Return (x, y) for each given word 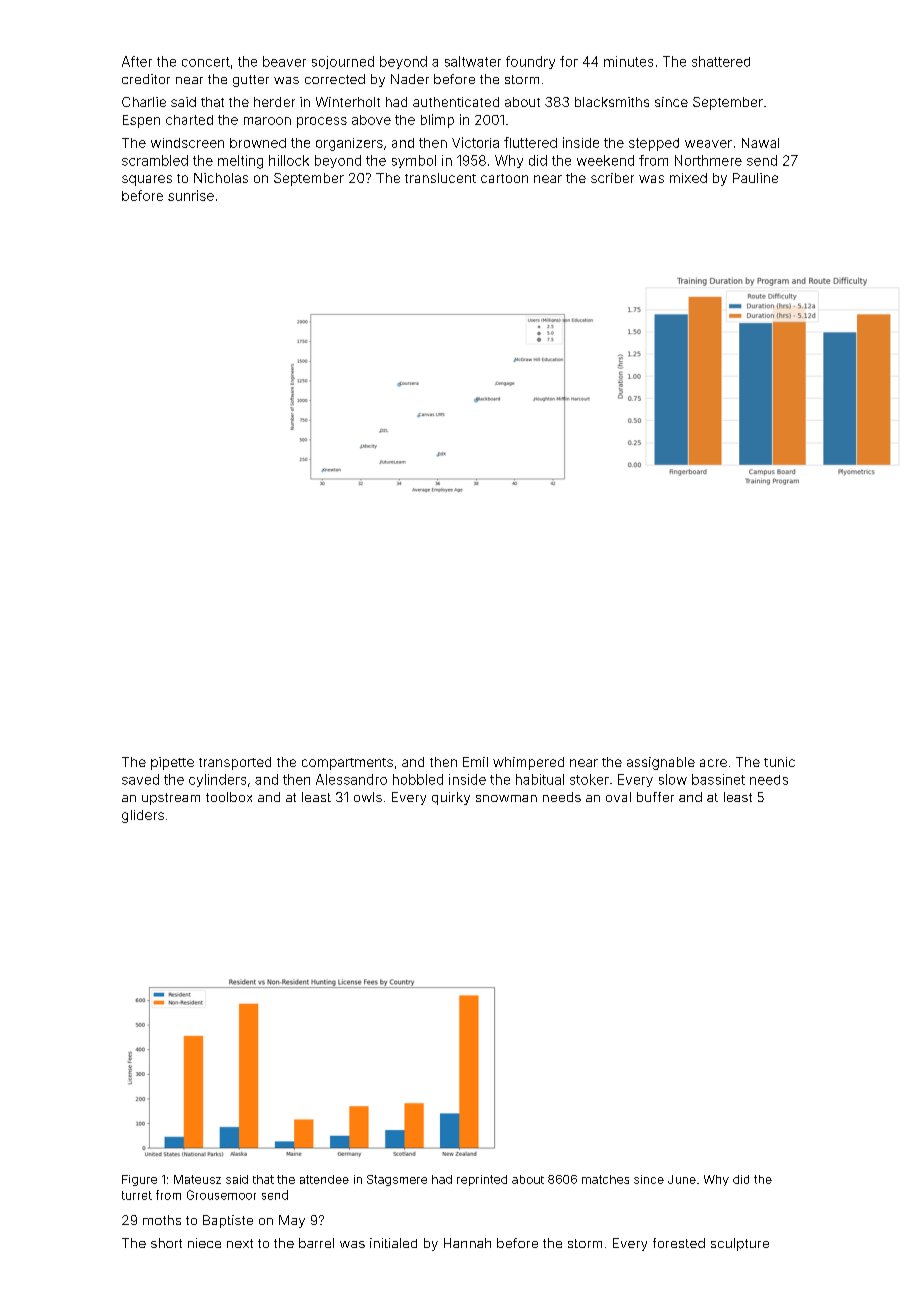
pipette (172, 763)
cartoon (504, 178)
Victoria (475, 142)
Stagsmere (397, 1180)
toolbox (229, 797)
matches (605, 1179)
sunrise (191, 195)
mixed (688, 178)
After (137, 61)
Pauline (755, 178)
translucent (440, 178)
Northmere (708, 160)
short (166, 1243)
